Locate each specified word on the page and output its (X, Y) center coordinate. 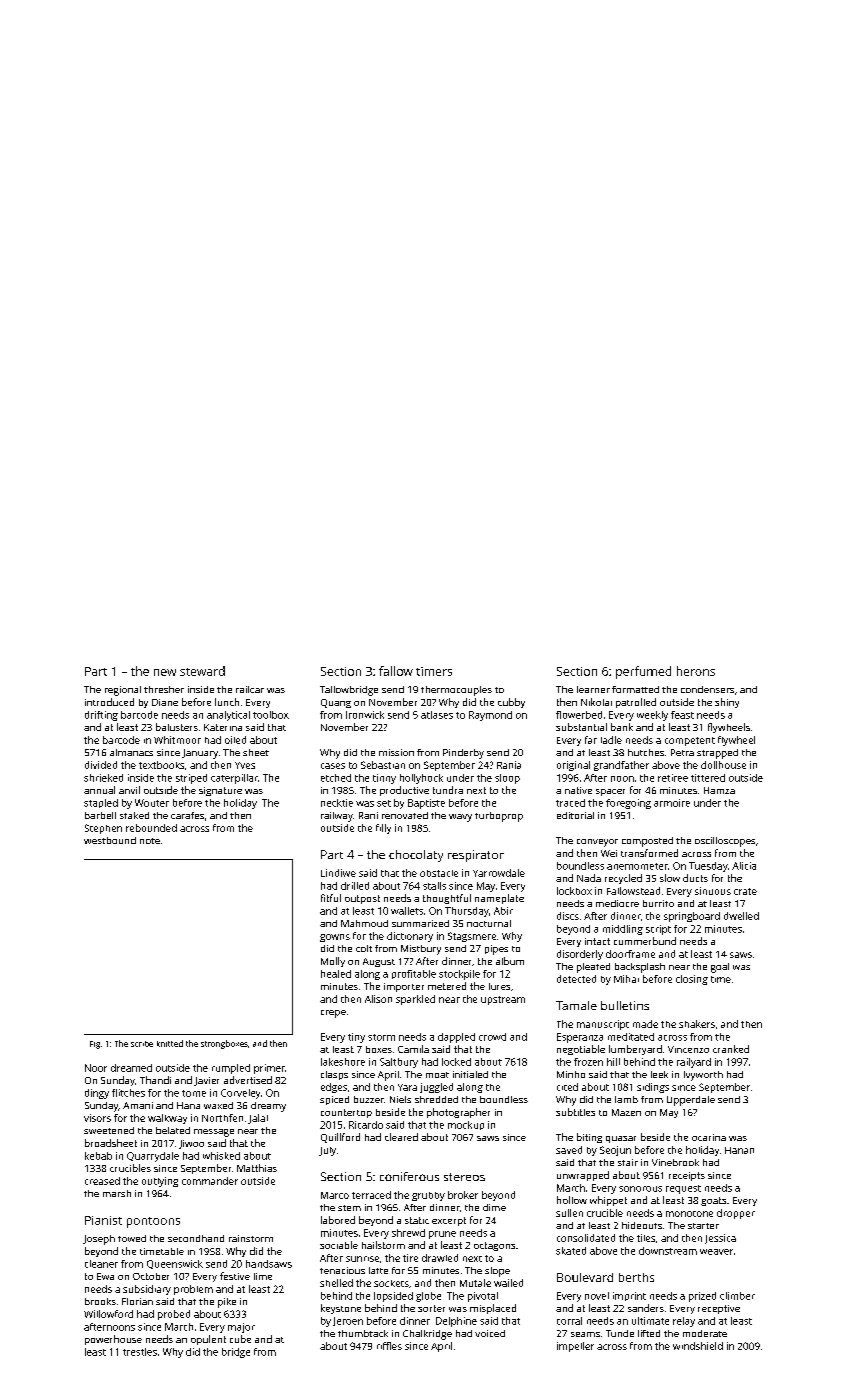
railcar (250, 689)
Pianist (103, 1220)
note (150, 841)
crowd (492, 1037)
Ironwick (365, 715)
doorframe (630, 954)
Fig (95, 1045)
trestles (140, 1352)
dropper (736, 1214)
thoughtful (447, 899)
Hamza (719, 790)
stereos (464, 1177)
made (645, 1024)
